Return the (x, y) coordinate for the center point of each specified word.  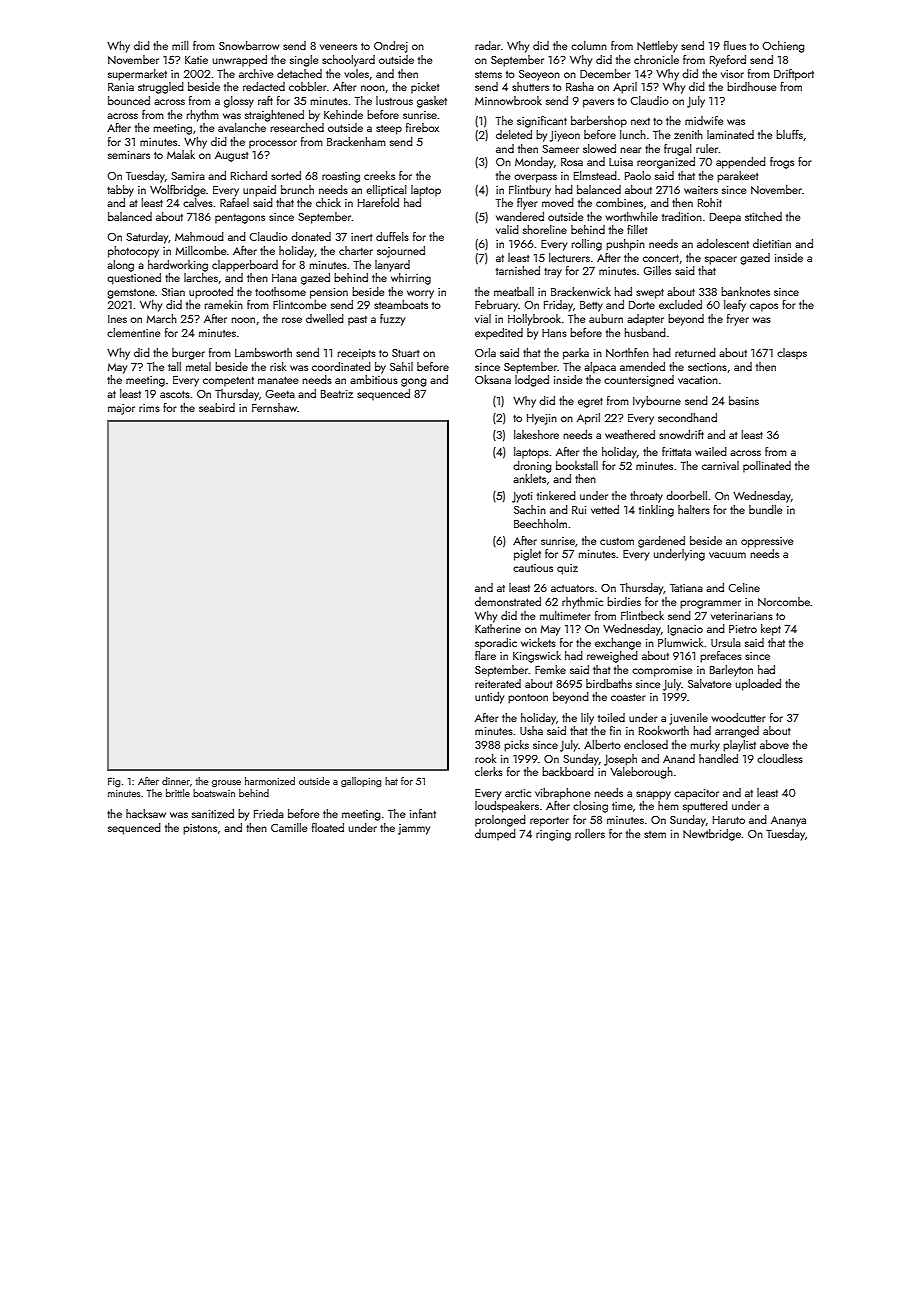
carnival (720, 465)
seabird (217, 407)
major (121, 409)
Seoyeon (539, 75)
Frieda (269, 813)
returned (695, 352)
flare (485, 655)
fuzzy (392, 320)
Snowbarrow (249, 45)
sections (707, 367)
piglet (527, 555)
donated (311, 236)
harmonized (270, 781)
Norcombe (784, 601)
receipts (357, 354)
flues (735, 45)
